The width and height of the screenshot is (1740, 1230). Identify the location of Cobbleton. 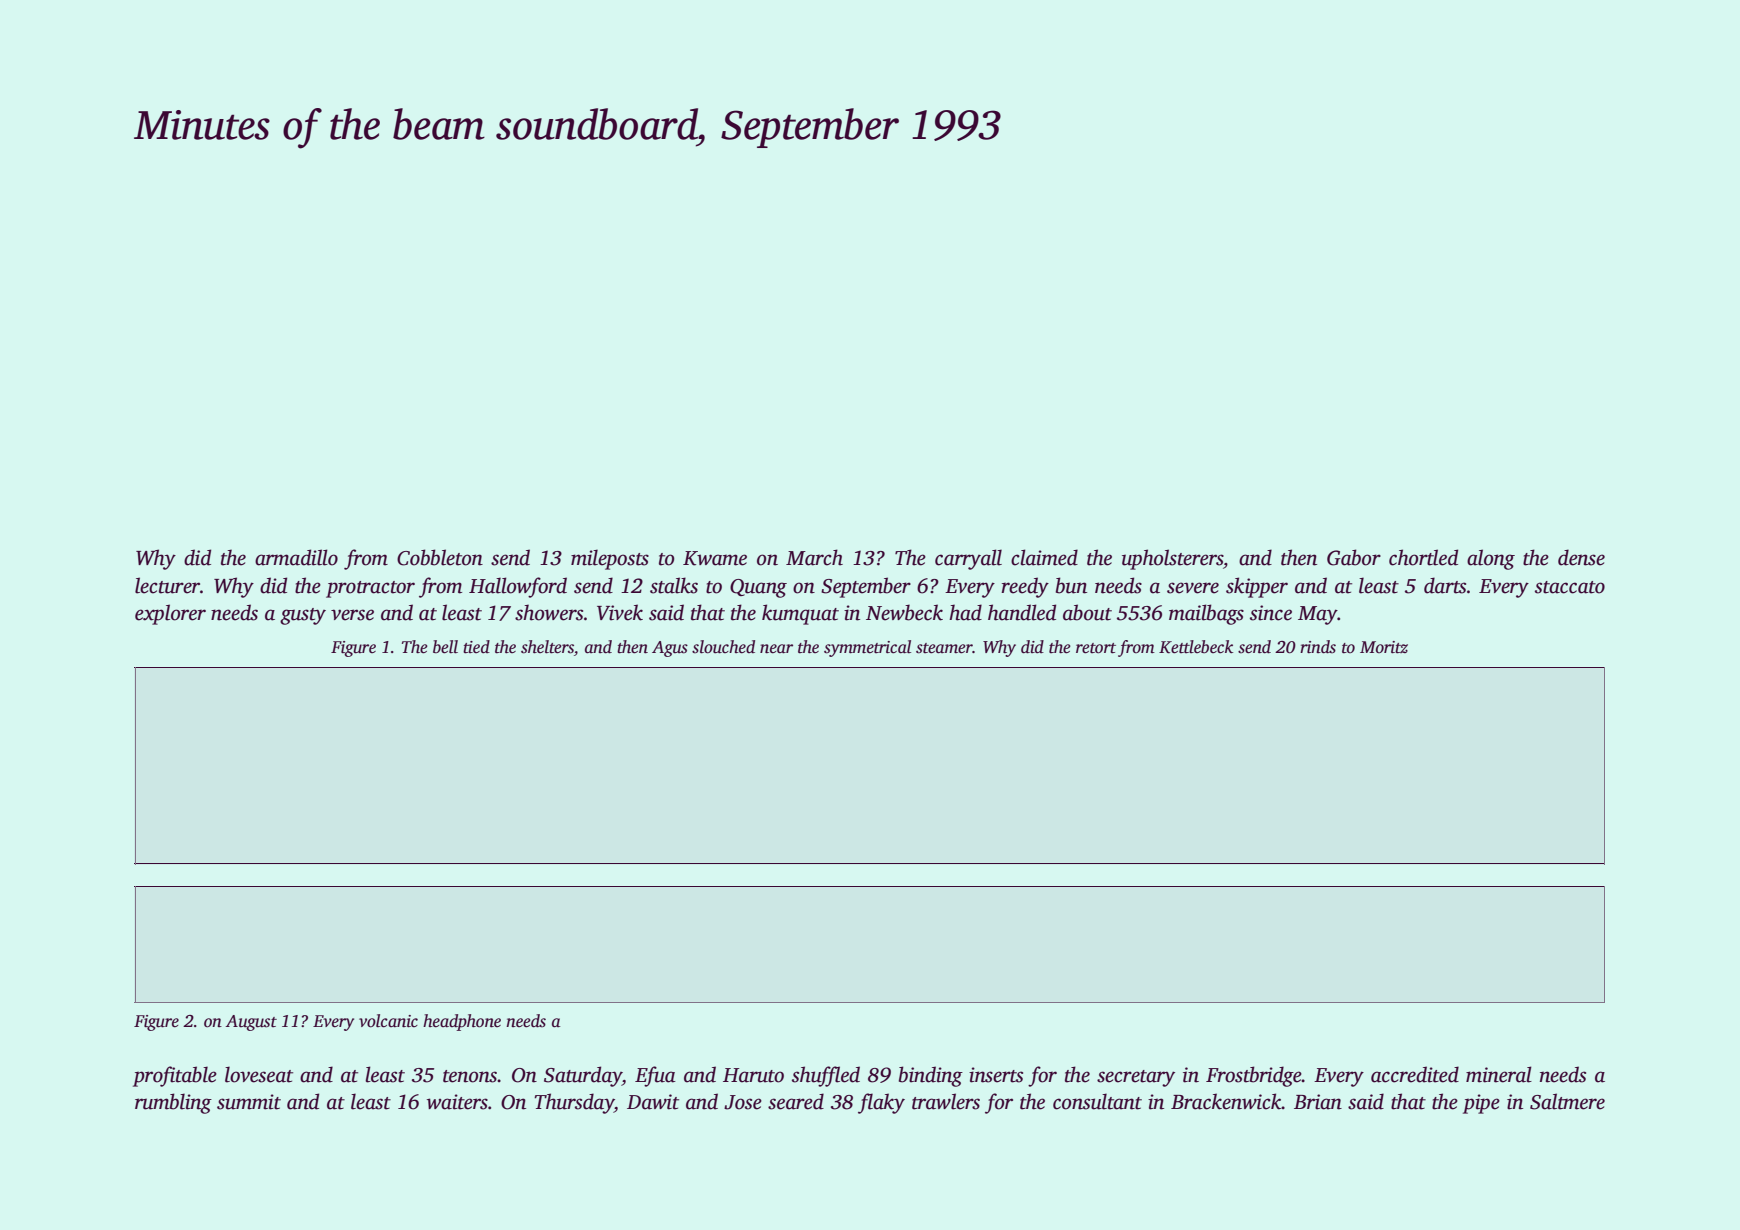
(440, 557).
